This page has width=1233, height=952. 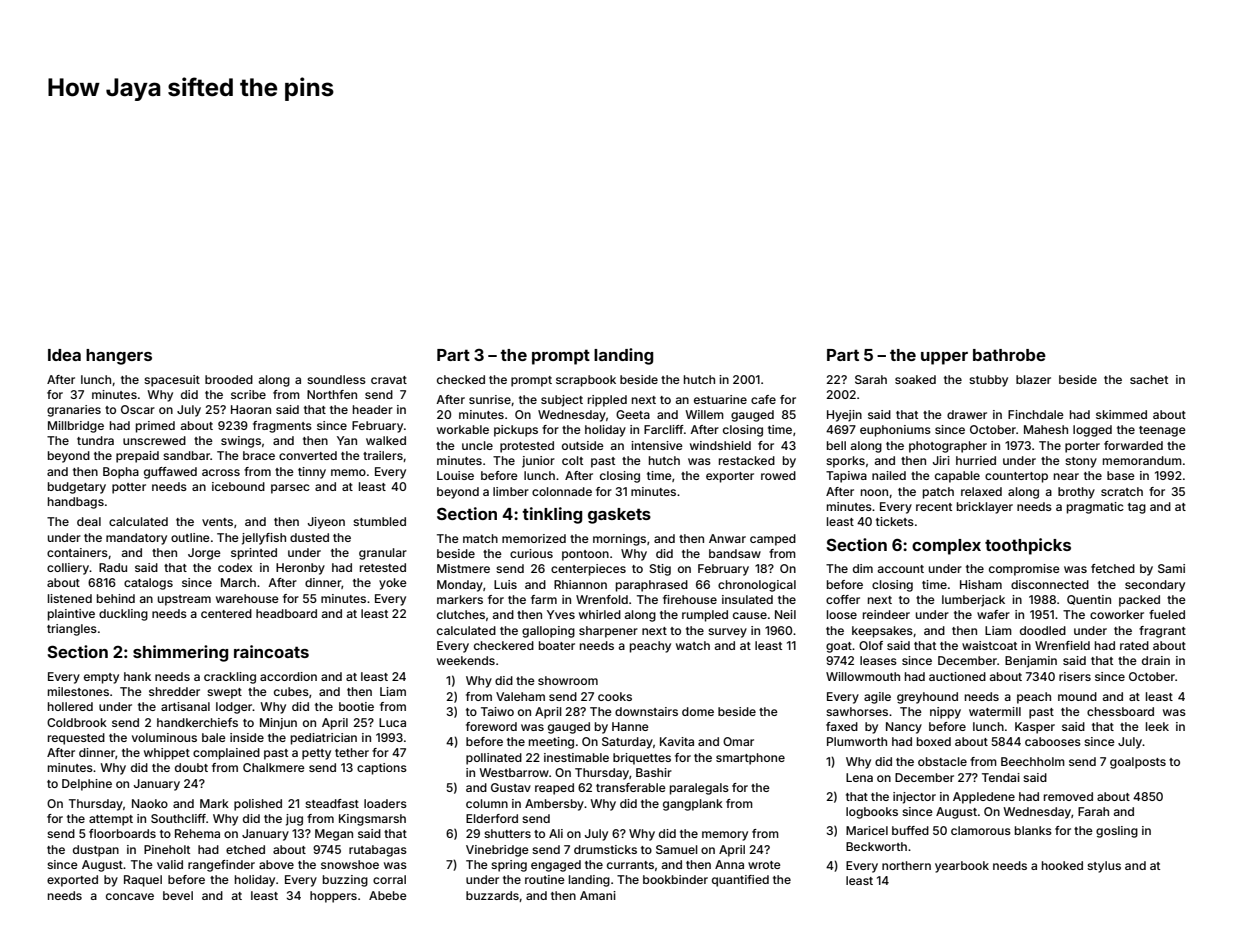 I want to click on Heronby, so click(x=300, y=569).
